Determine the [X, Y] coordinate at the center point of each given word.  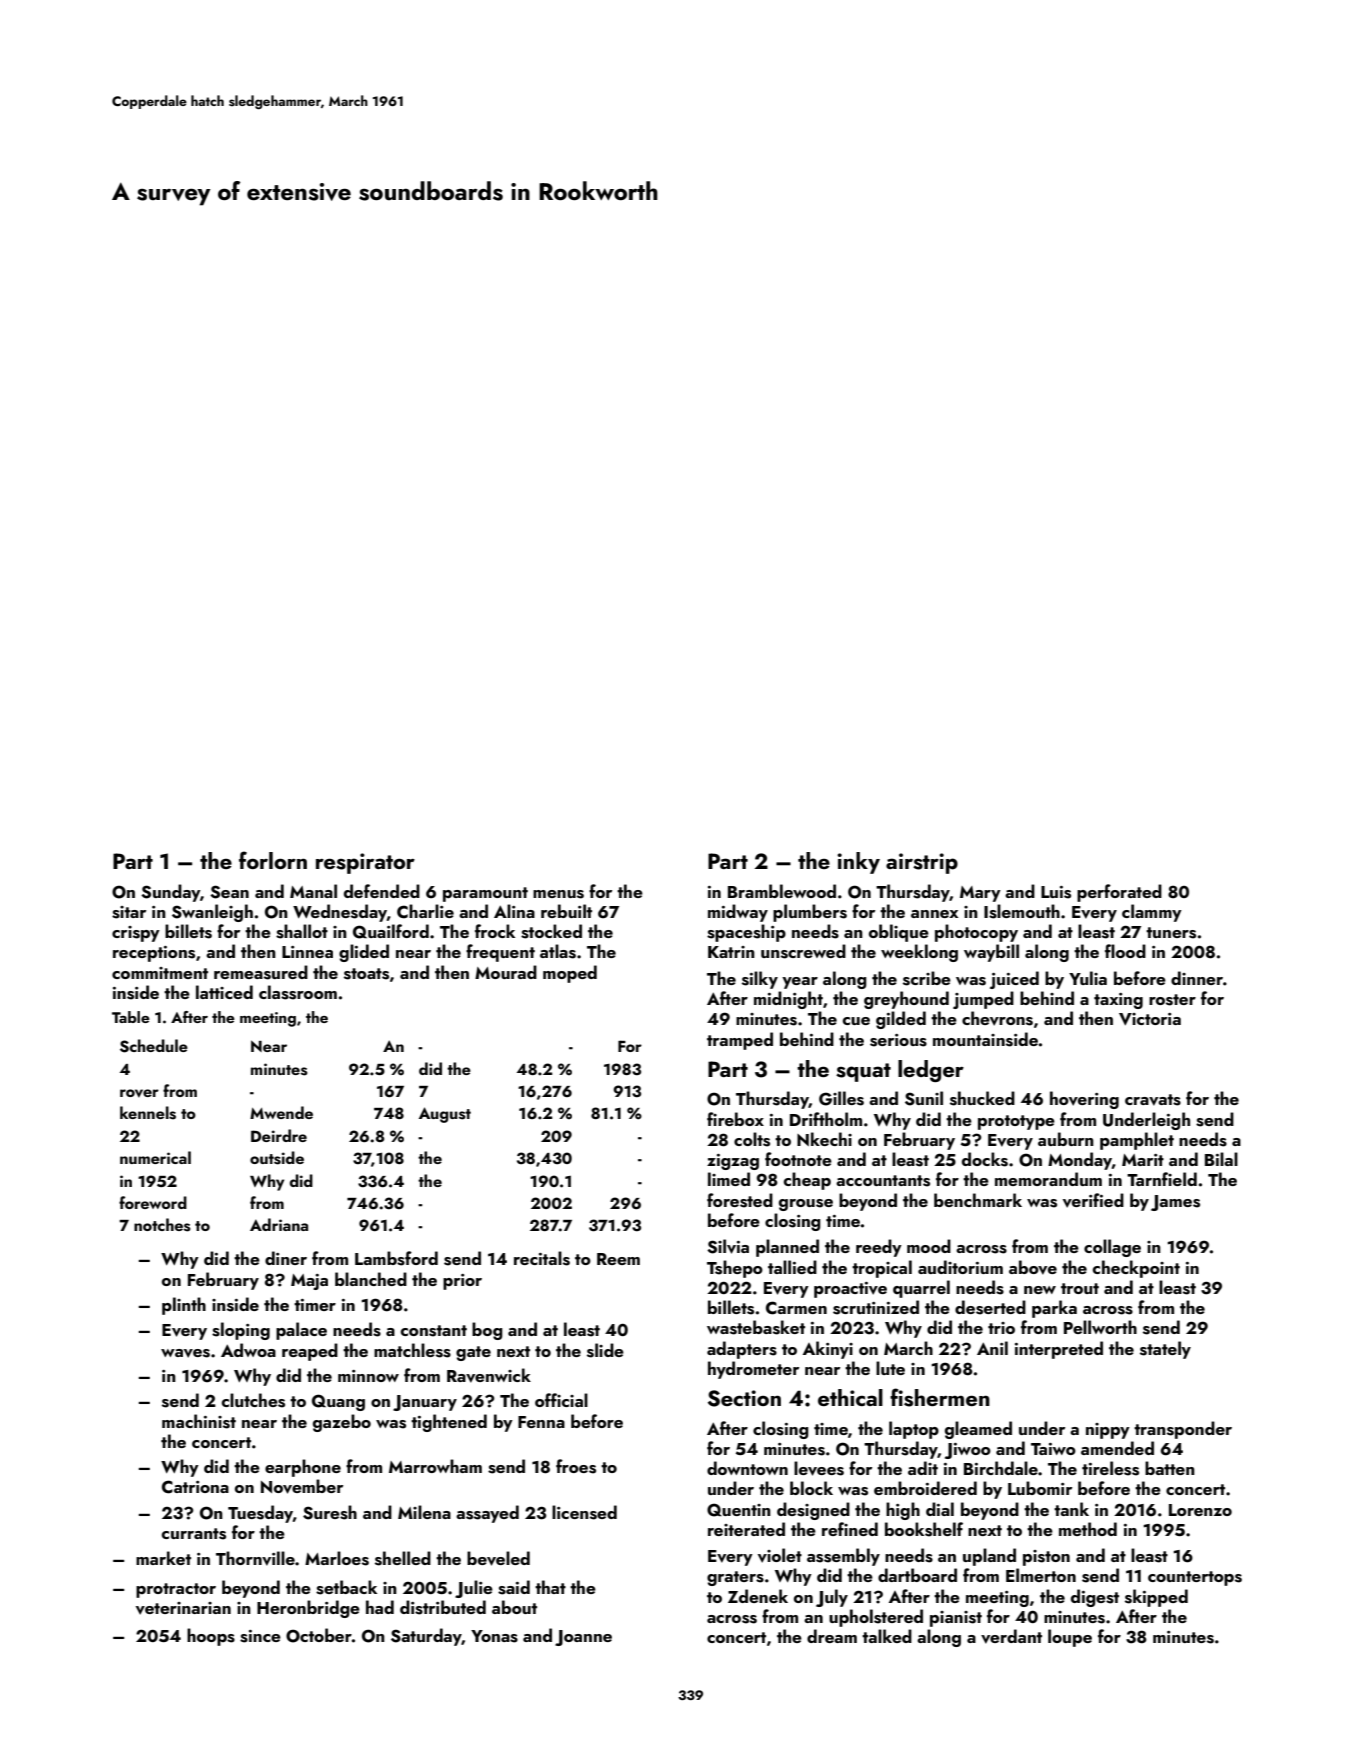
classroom [298, 992]
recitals [542, 1258]
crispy [136, 934]
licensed [584, 1512]
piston [1046, 1558]
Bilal [1221, 1159]
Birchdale [1001, 1468]
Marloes [337, 1558]
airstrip [922, 863]
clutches [253, 1400]
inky [858, 863]
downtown [747, 1468]
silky [760, 980]
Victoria [1150, 1019]
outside [277, 1158]
